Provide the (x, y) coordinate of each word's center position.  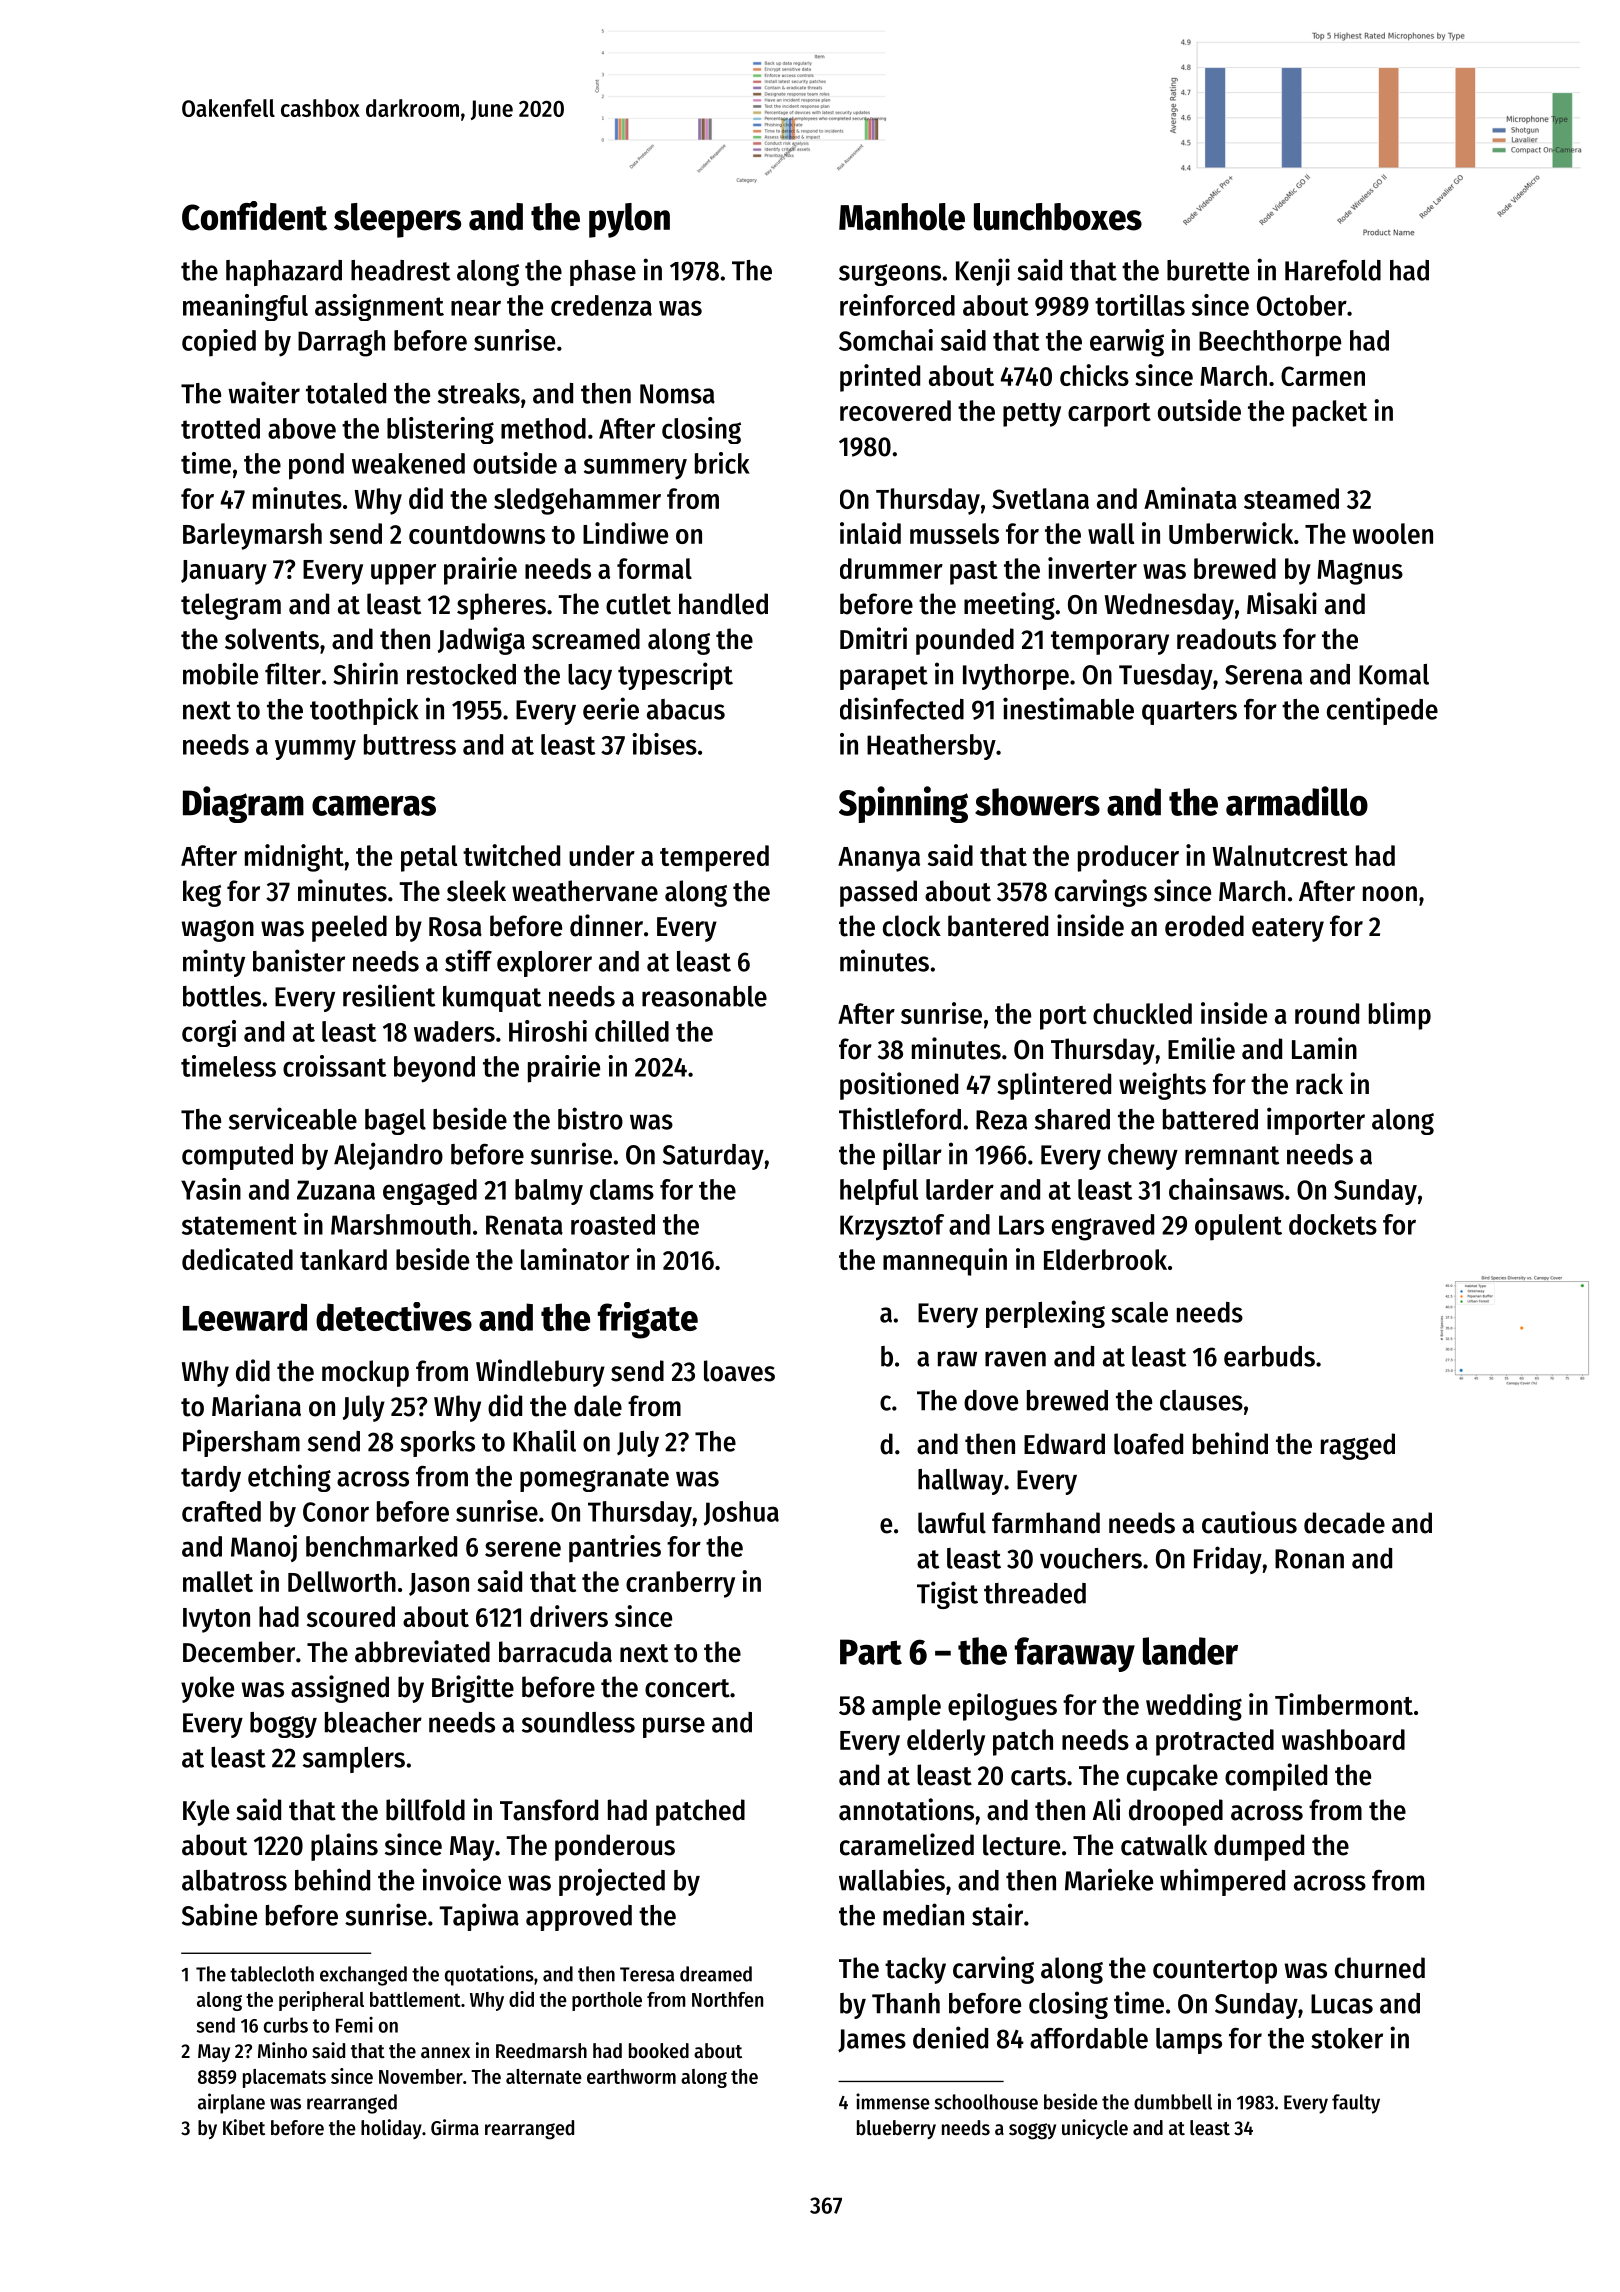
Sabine (219, 1914)
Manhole (902, 217)
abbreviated (422, 1651)
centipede (1382, 711)
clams (622, 1189)
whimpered (1222, 1882)
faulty (1356, 2104)
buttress (410, 744)
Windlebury (540, 1373)
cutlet (638, 604)
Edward (1064, 1444)
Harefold (1333, 270)
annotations (906, 1809)
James (872, 2040)
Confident (254, 216)
